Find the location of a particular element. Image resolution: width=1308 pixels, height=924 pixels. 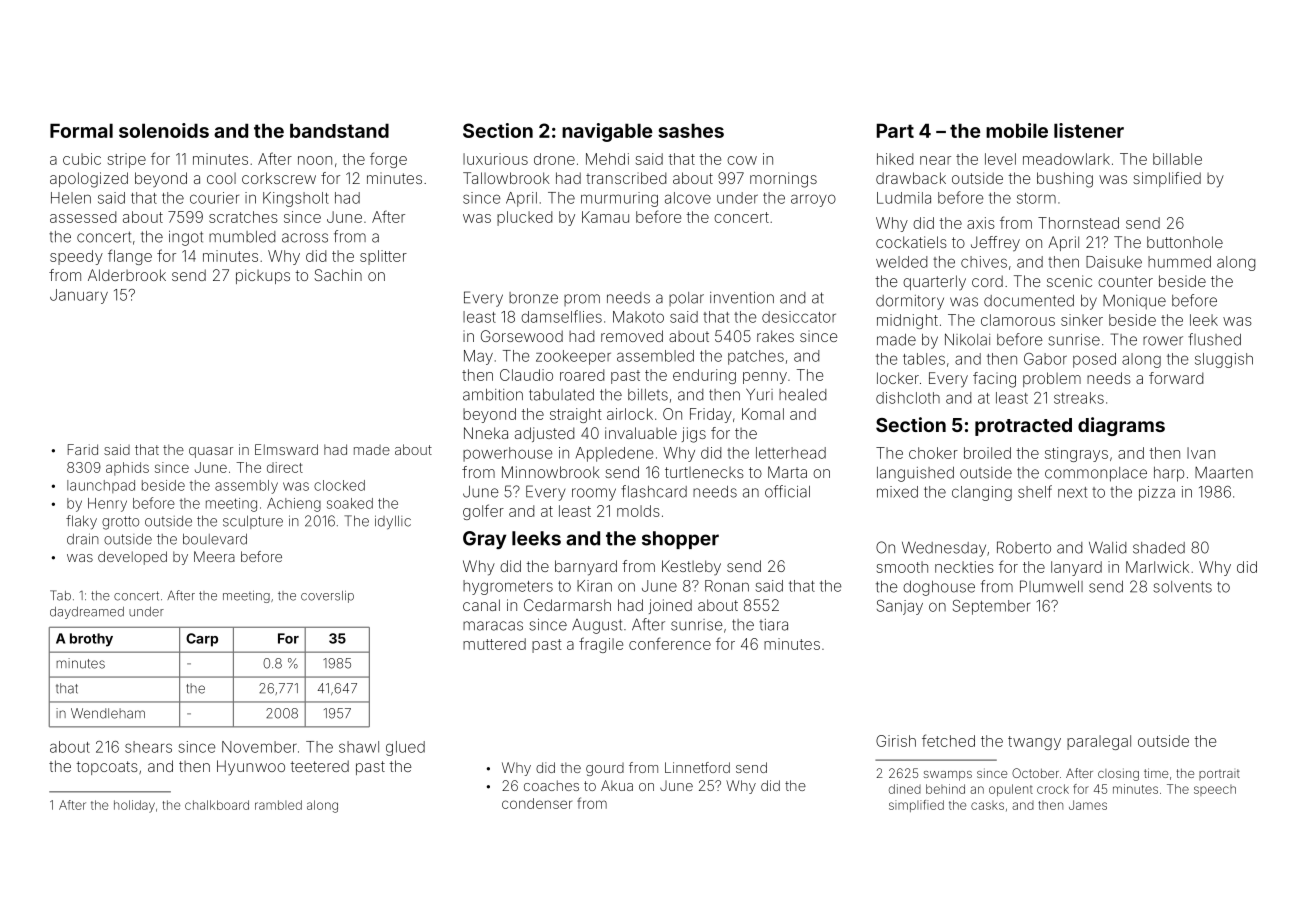

Thornstead is located at coordinates (1078, 223).
